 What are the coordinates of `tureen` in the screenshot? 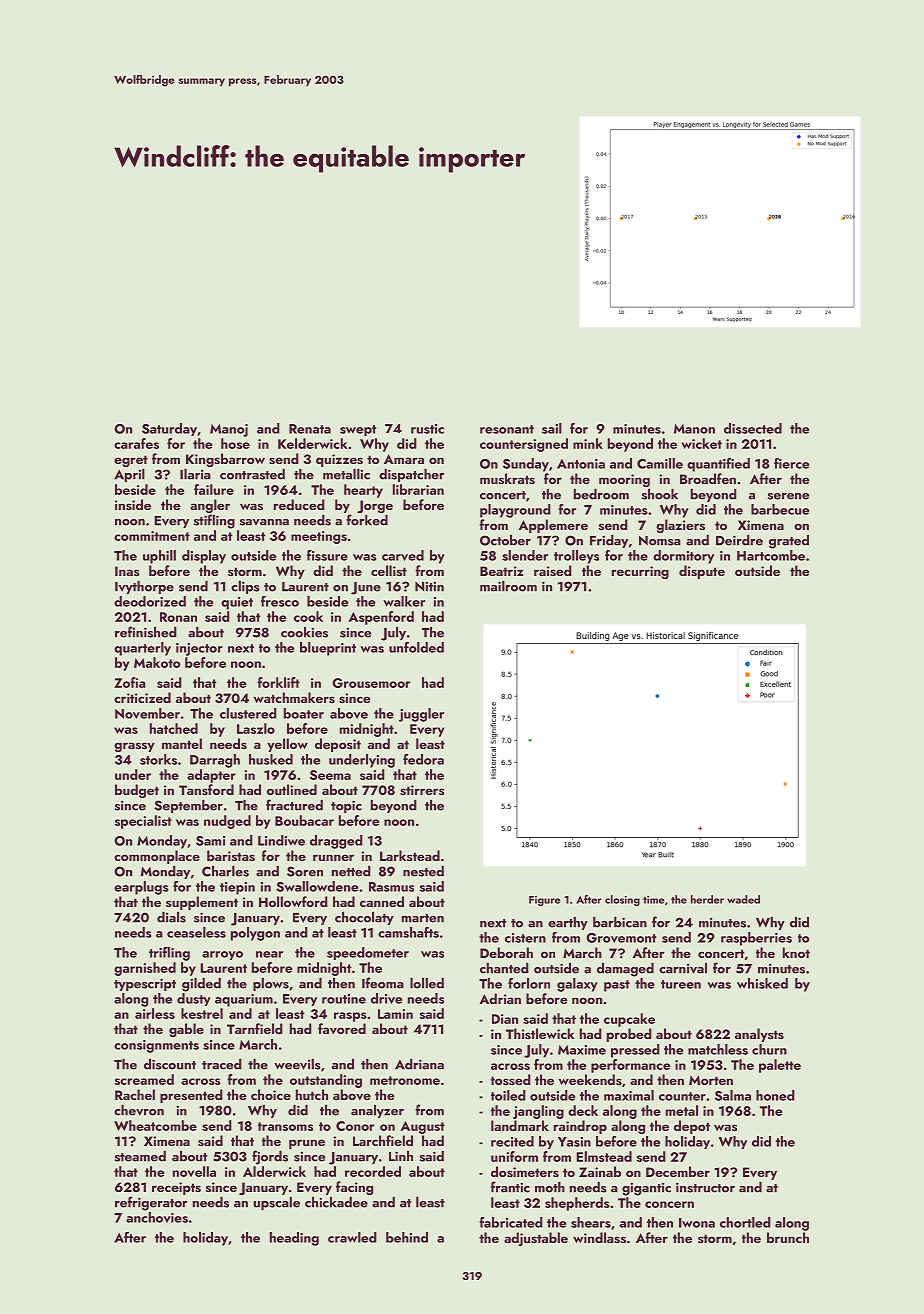 It's located at (681, 984).
